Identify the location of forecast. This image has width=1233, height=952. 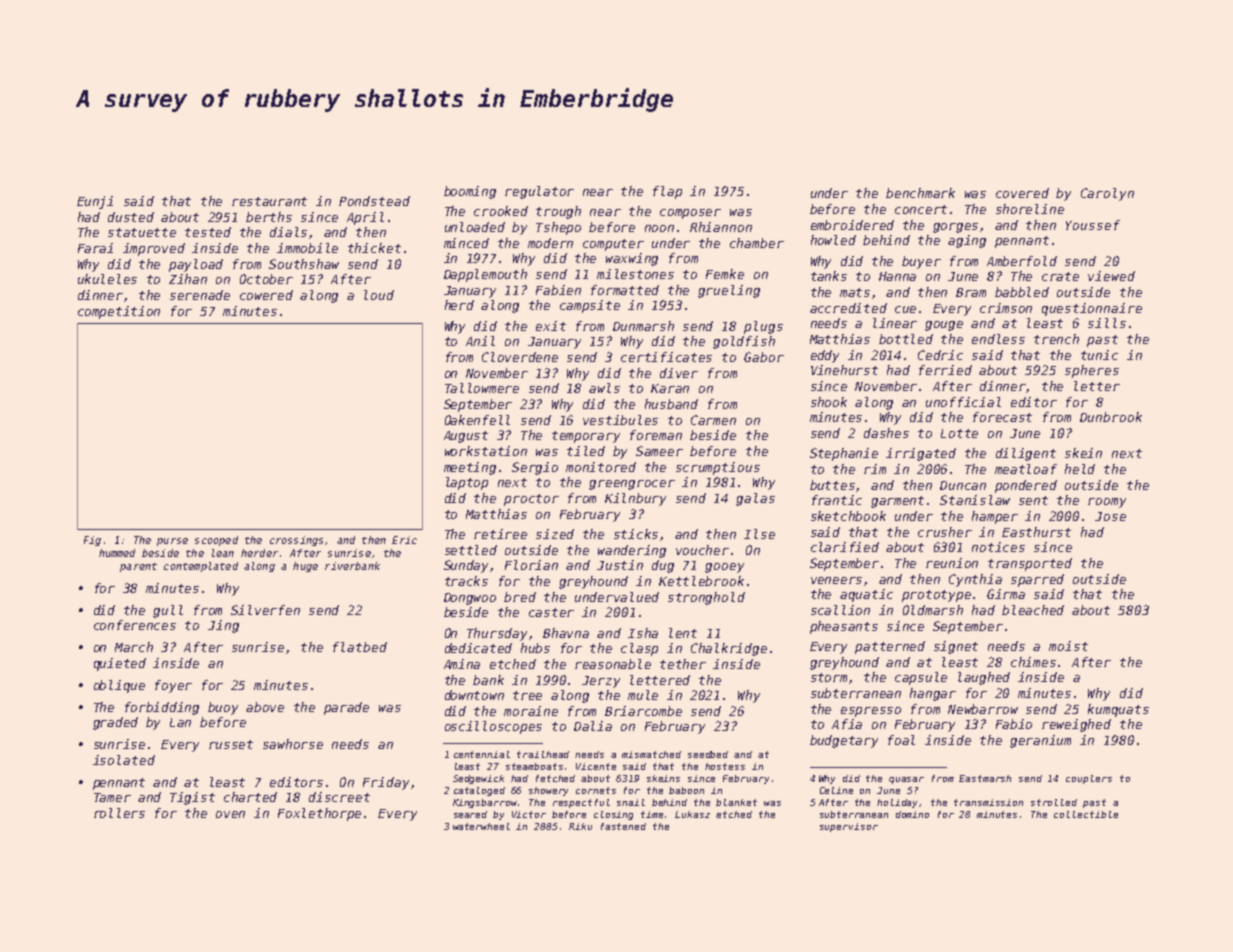
(1002, 417).
